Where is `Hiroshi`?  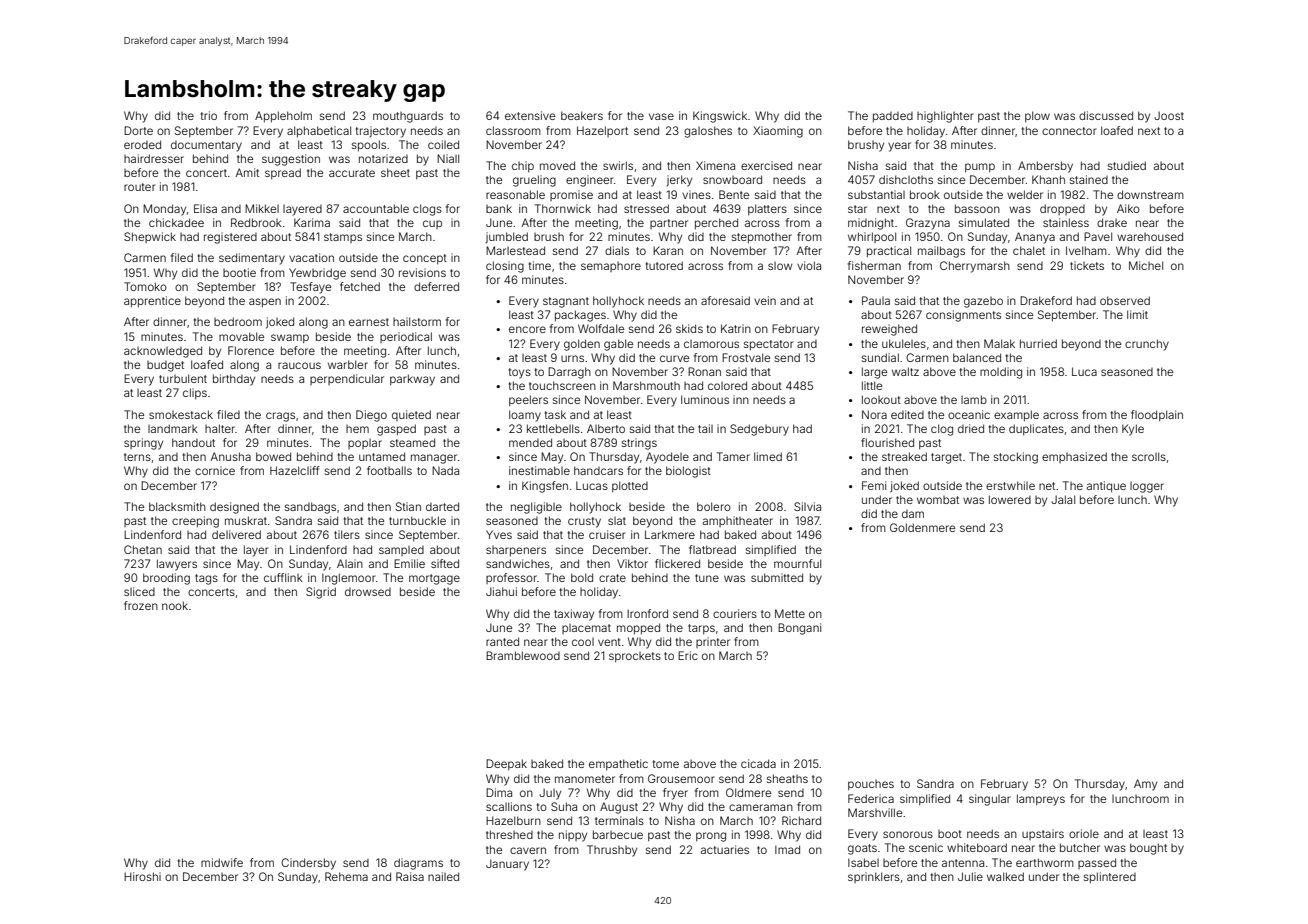
Hiroshi is located at coordinates (142, 876).
